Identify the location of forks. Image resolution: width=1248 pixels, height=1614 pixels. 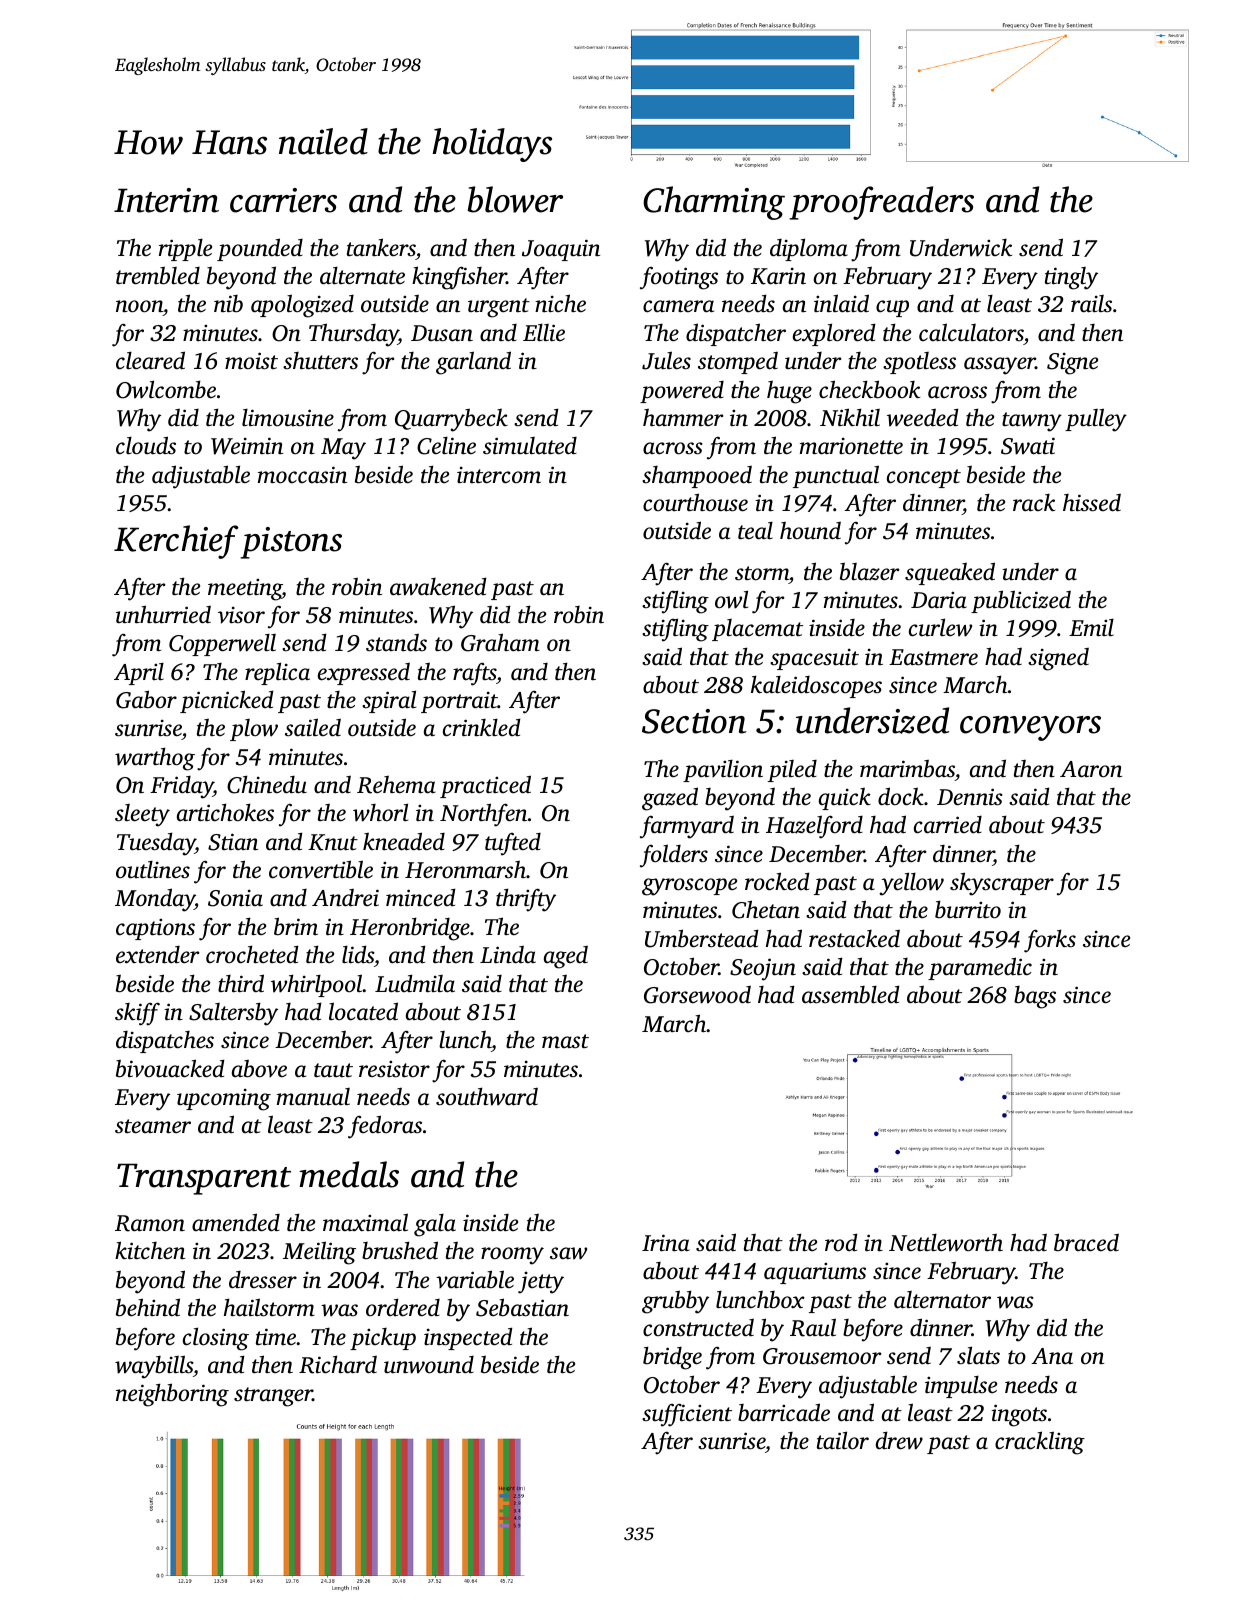
(1050, 941).
